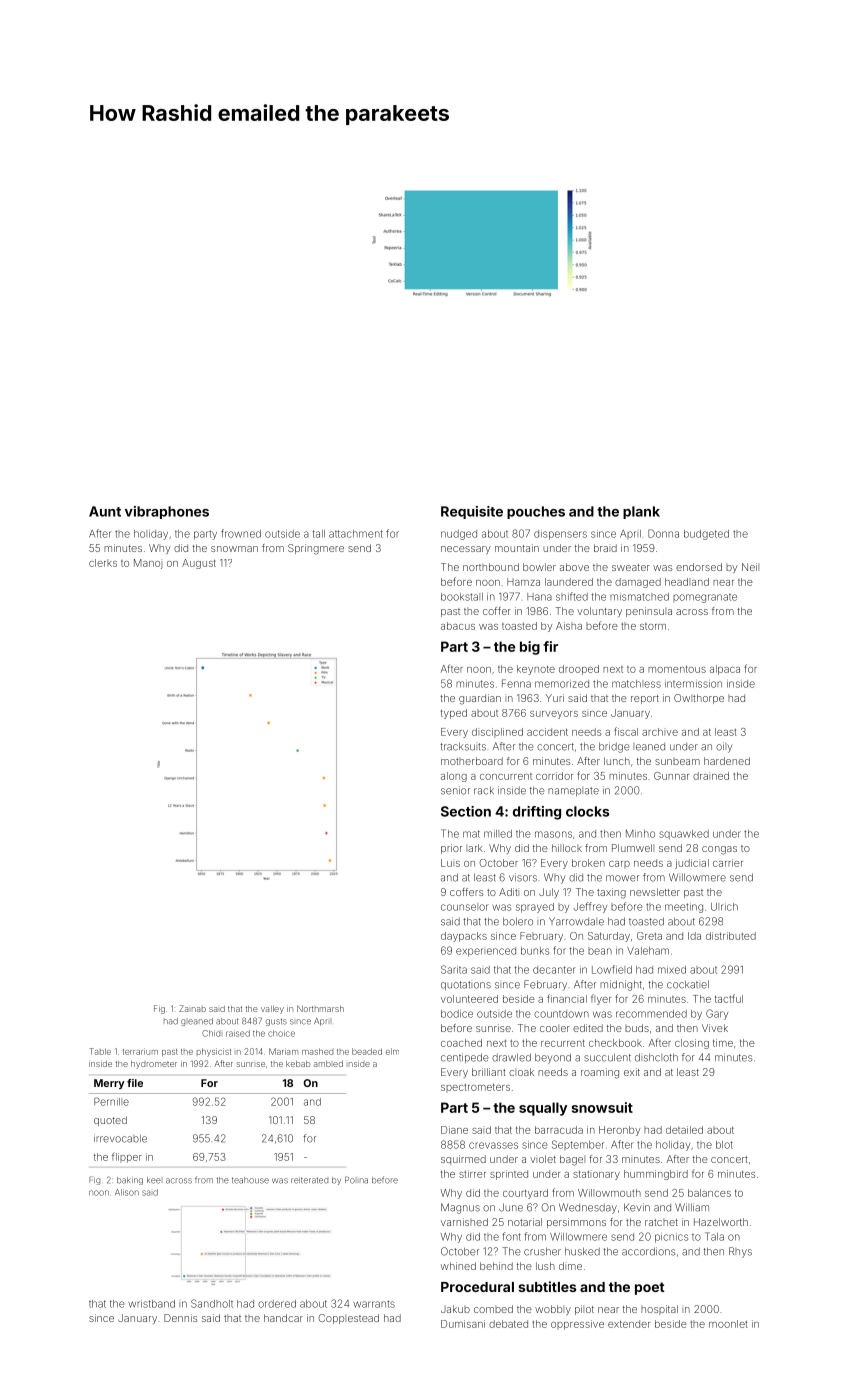 Image resolution: width=849 pixels, height=1400 pixels. Describe the element at coordinates (103, 563) in the document. I see `clerks` at that location.
